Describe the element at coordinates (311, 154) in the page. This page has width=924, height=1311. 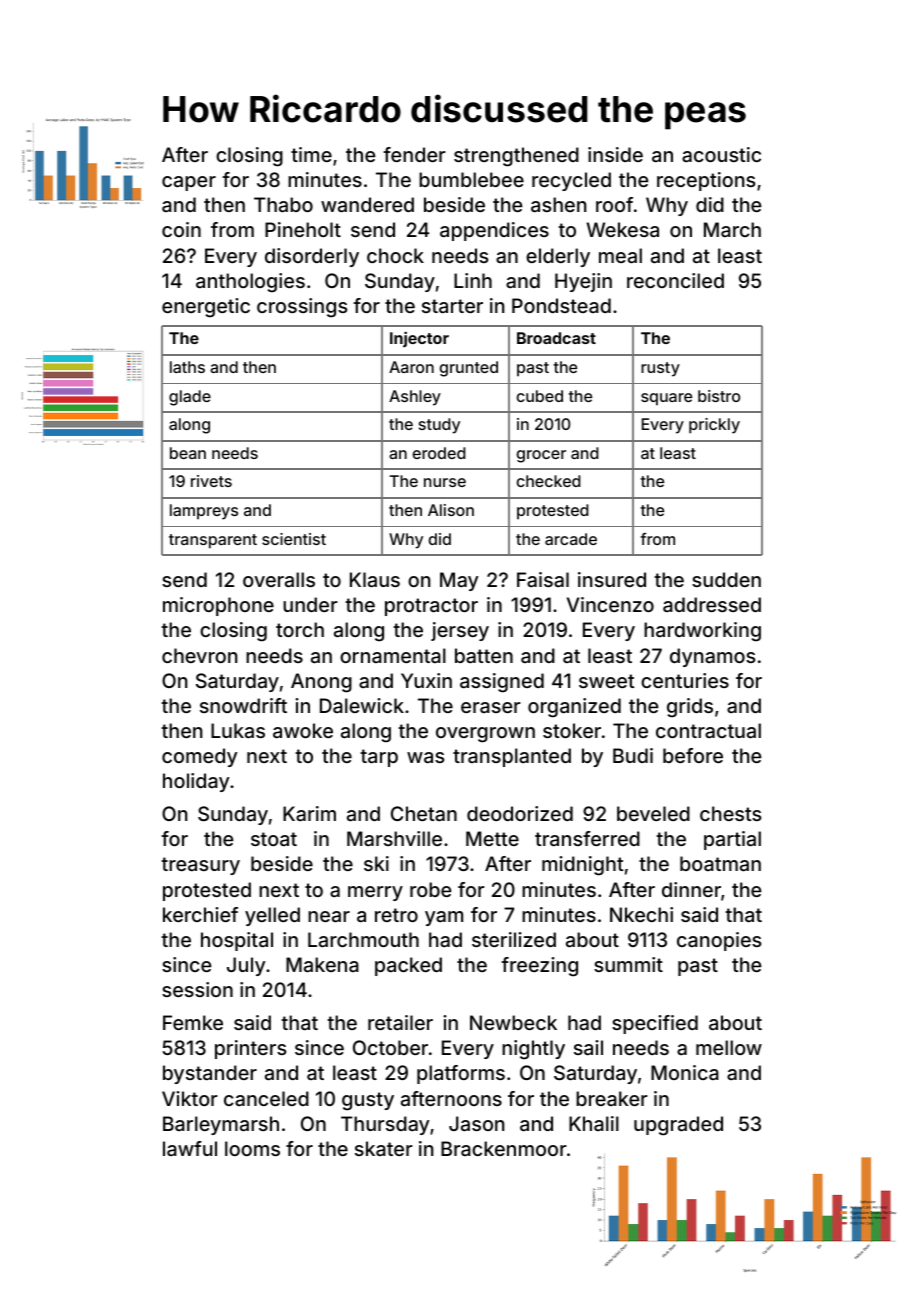
I see `time` at that location.
